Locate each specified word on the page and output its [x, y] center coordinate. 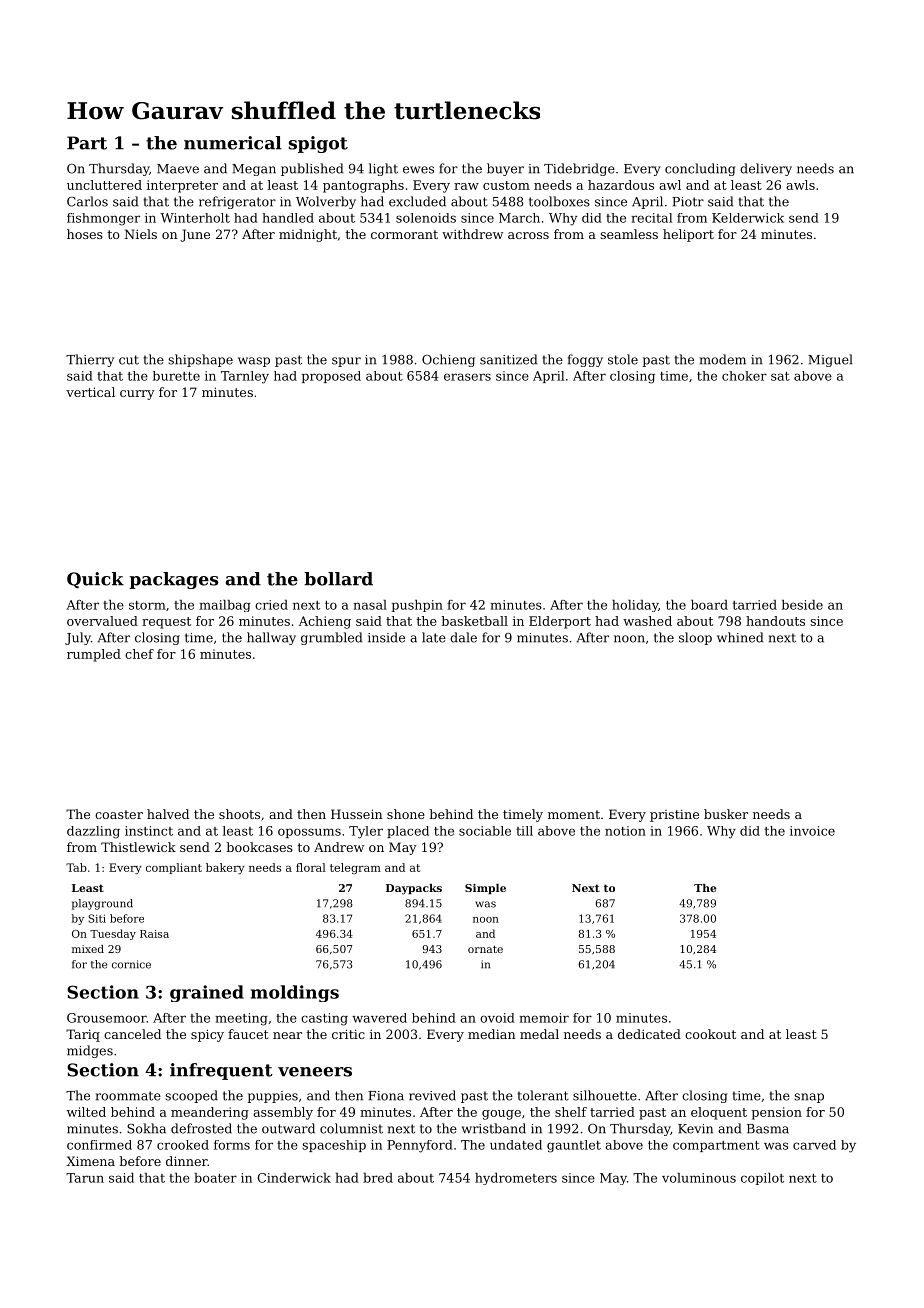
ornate [485, 949]
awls [800, 185]
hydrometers [516, 1179]
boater [215, 1178]
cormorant [404, 234]
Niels [141, 234]
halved [168, 814]
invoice [812, 831]
